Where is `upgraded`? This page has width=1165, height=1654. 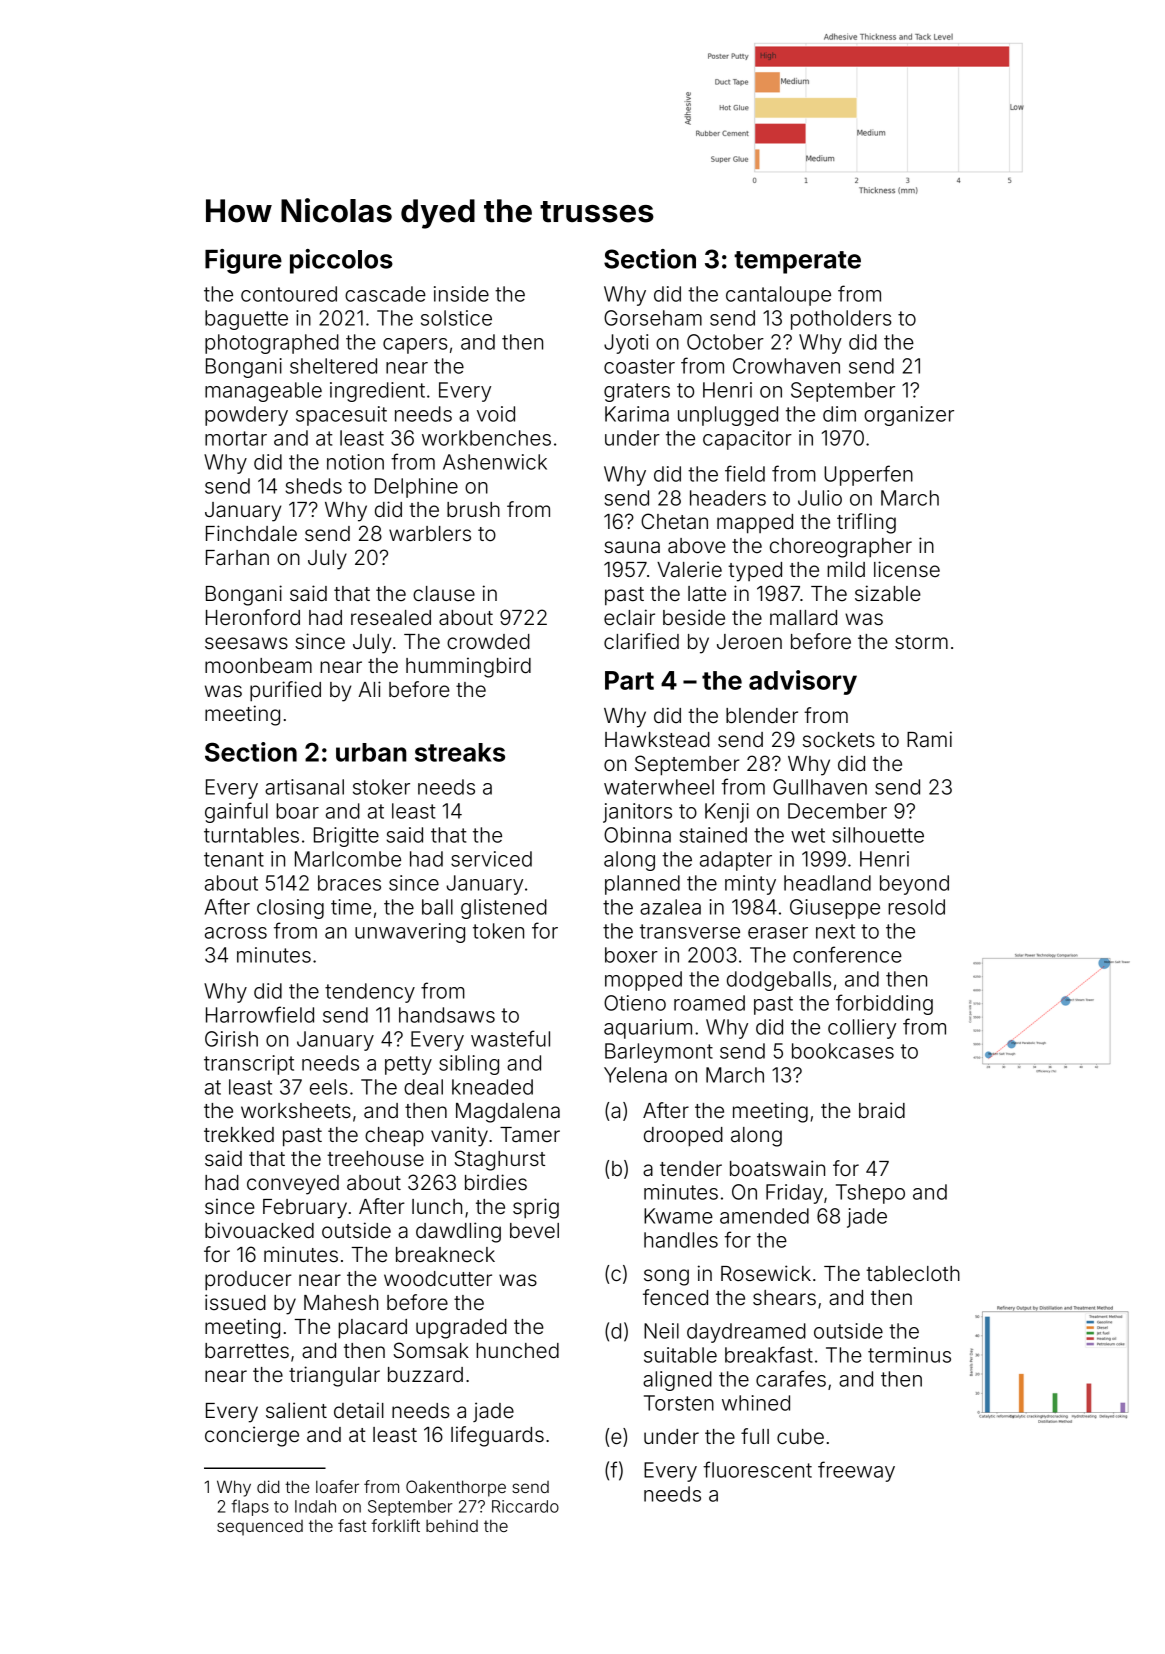 upgraded is located at coordinates (461, 1329).
